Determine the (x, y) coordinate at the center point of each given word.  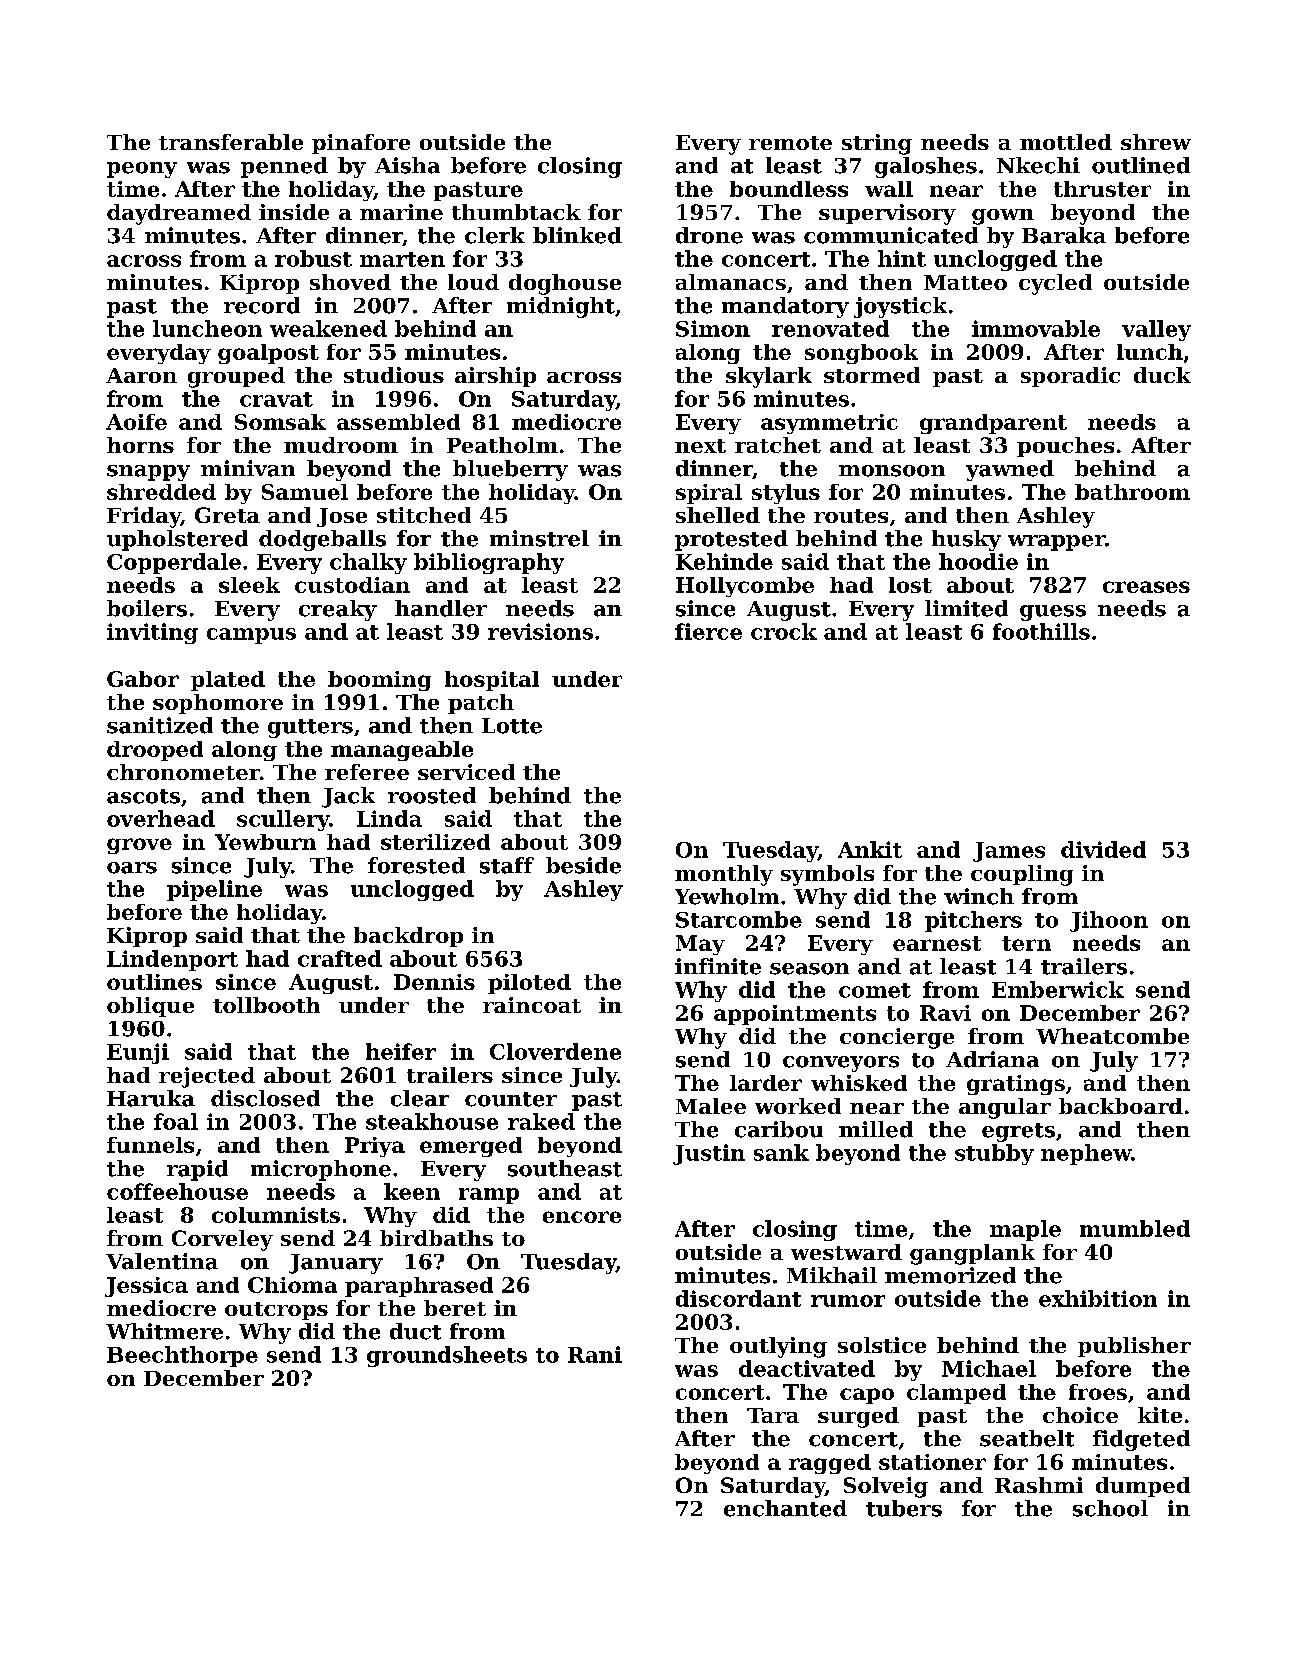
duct (415, 1331)
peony (142, 170)
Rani (595, 1354)
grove (139, 846)
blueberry (510, 470)
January (336, 1264)
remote (790, 143)
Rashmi (1039, 1485)
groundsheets (447, 1356)
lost (910, 585)
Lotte (512, 726)
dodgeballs (322, 540)
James (1009, 852)
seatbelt (1027, 1438)
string (877, 144)
